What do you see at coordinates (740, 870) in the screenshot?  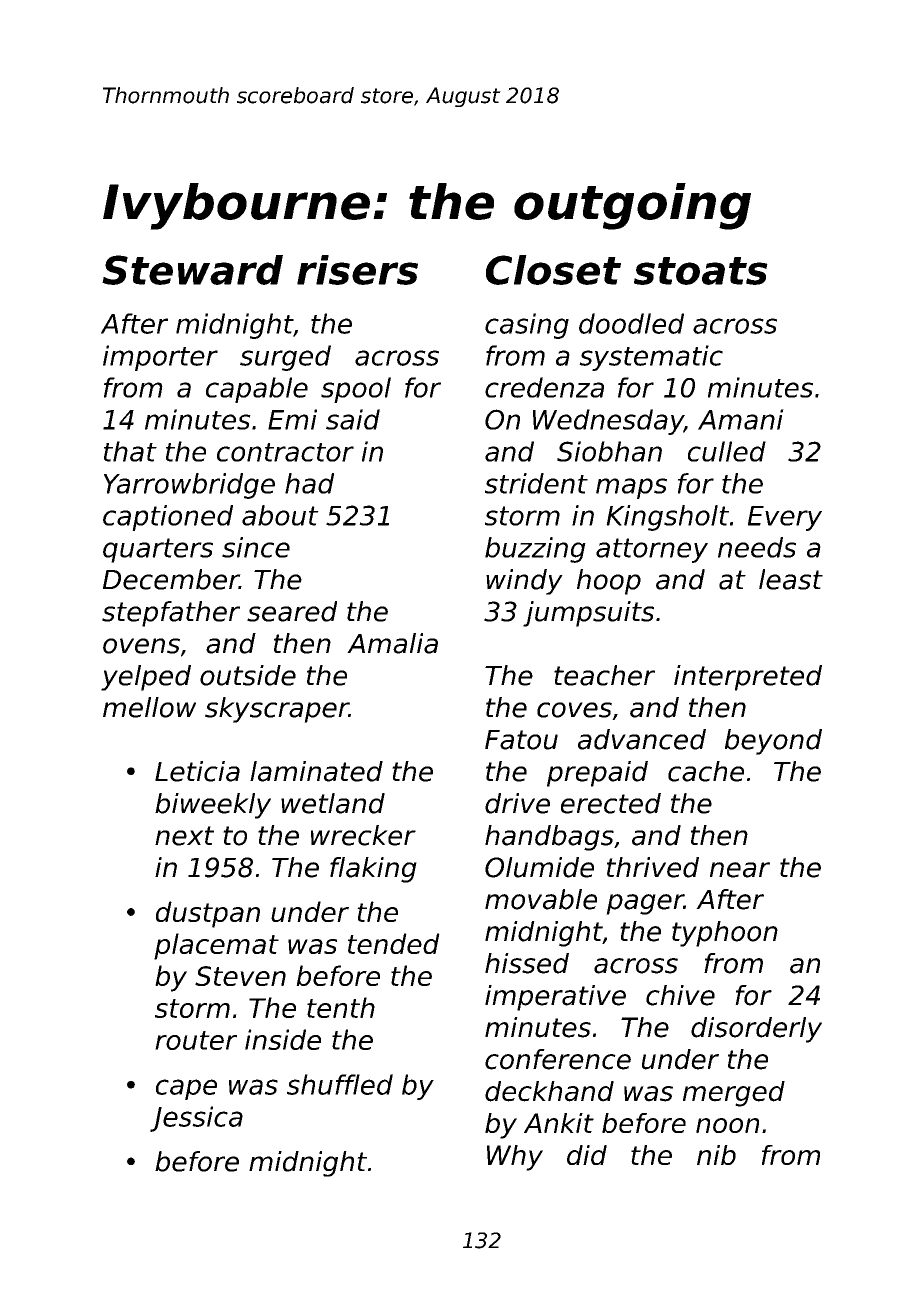 I see `near` at bounding box center [740, 870].
